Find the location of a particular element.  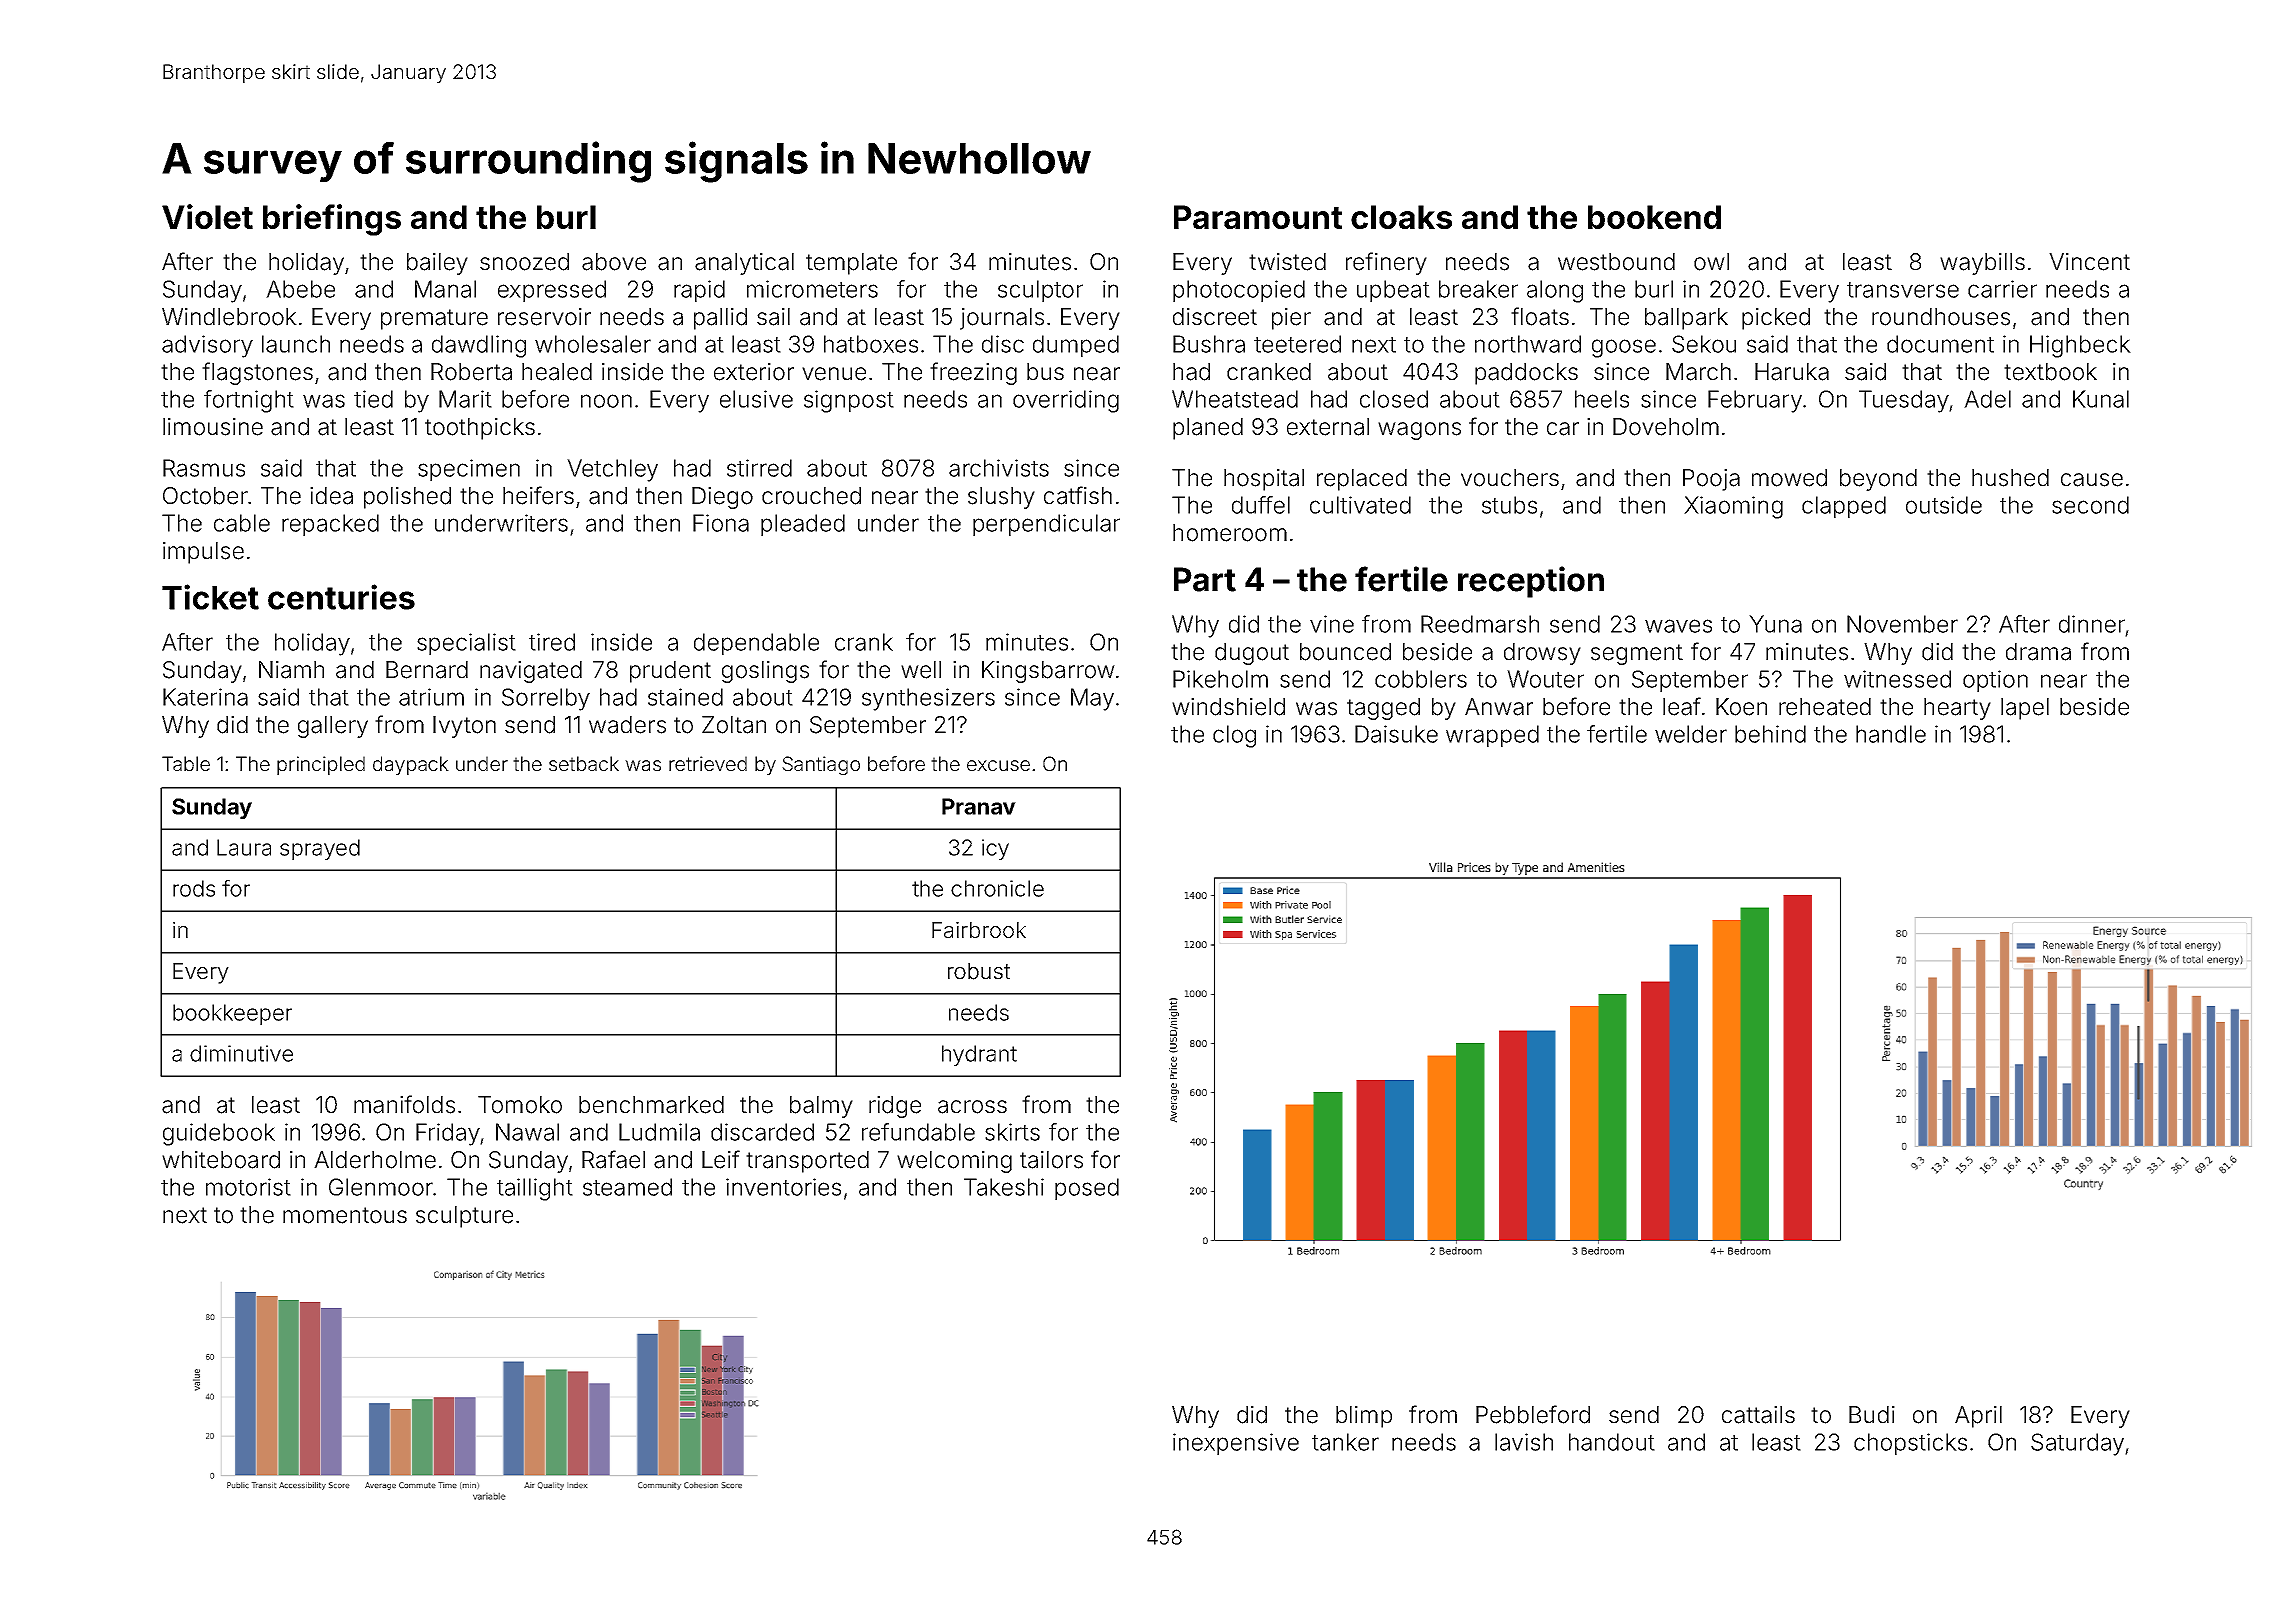

lapel is located at coordinates (2025, 709).
